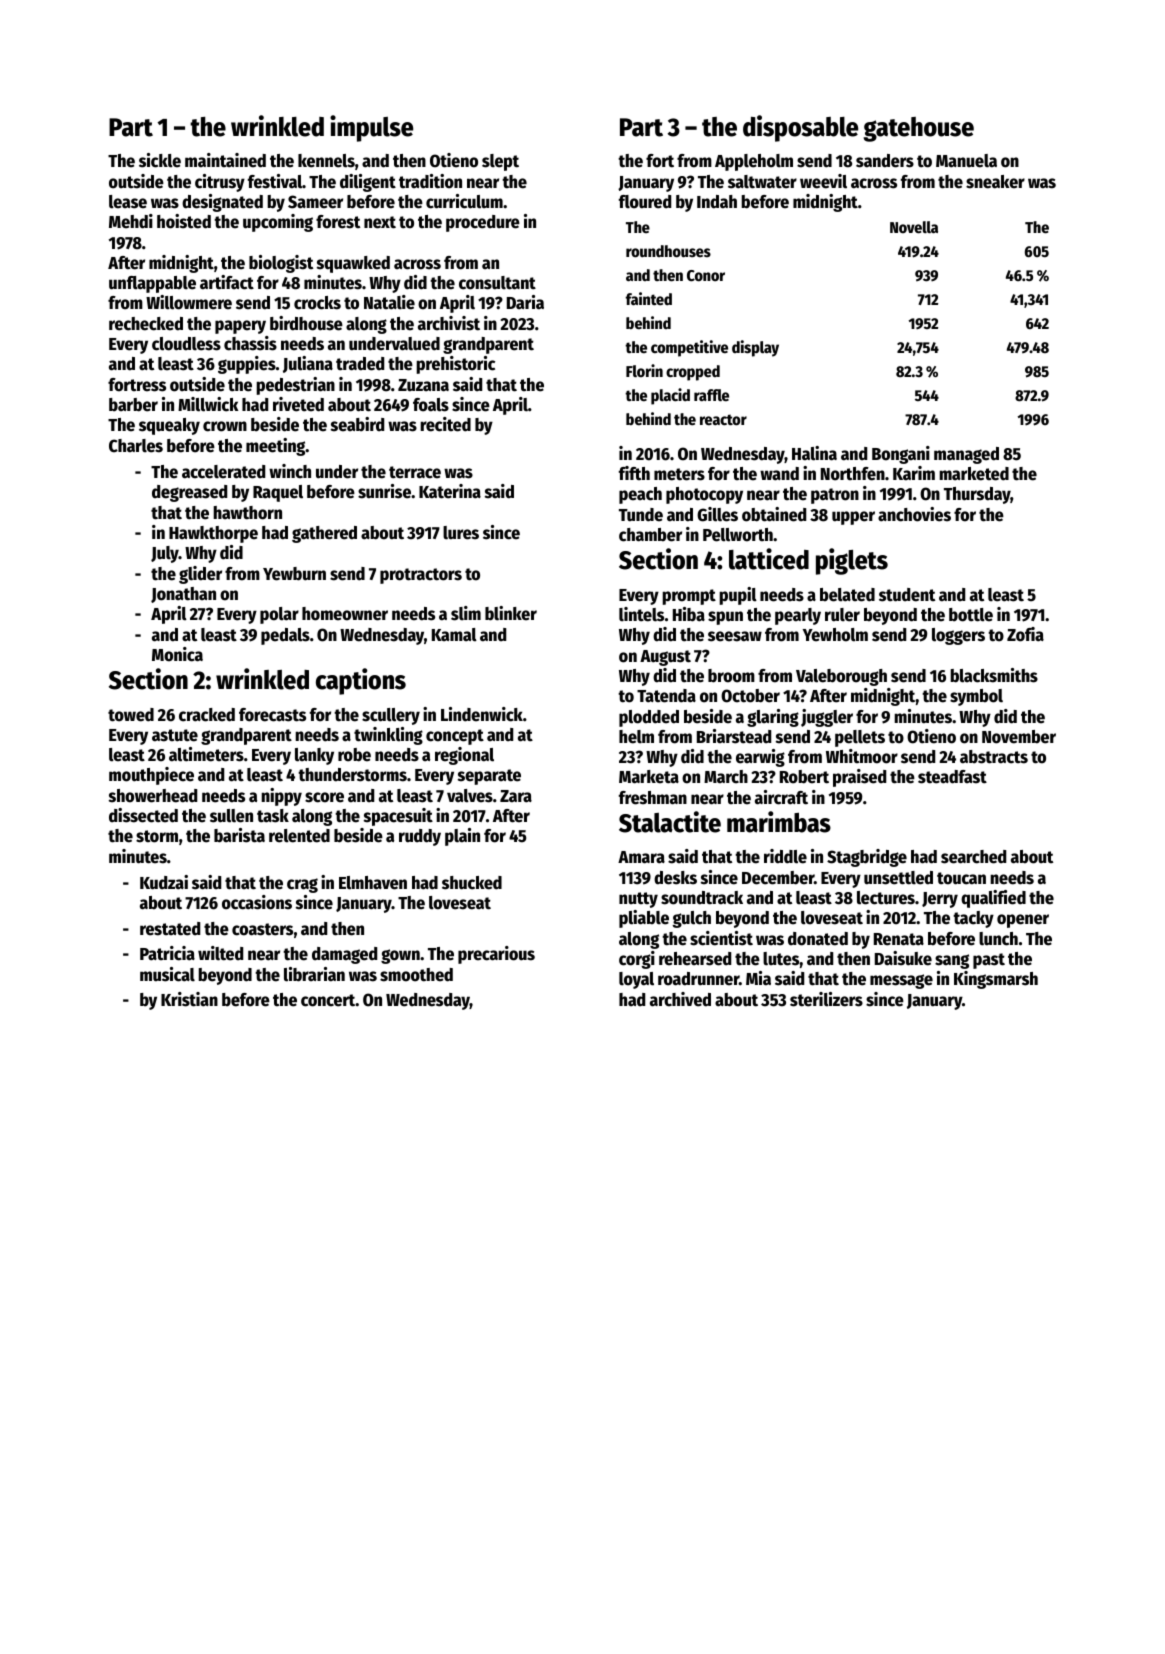  Describe the element at coordinates (680, 999) in the screenshot. I see `archived` at that location.
